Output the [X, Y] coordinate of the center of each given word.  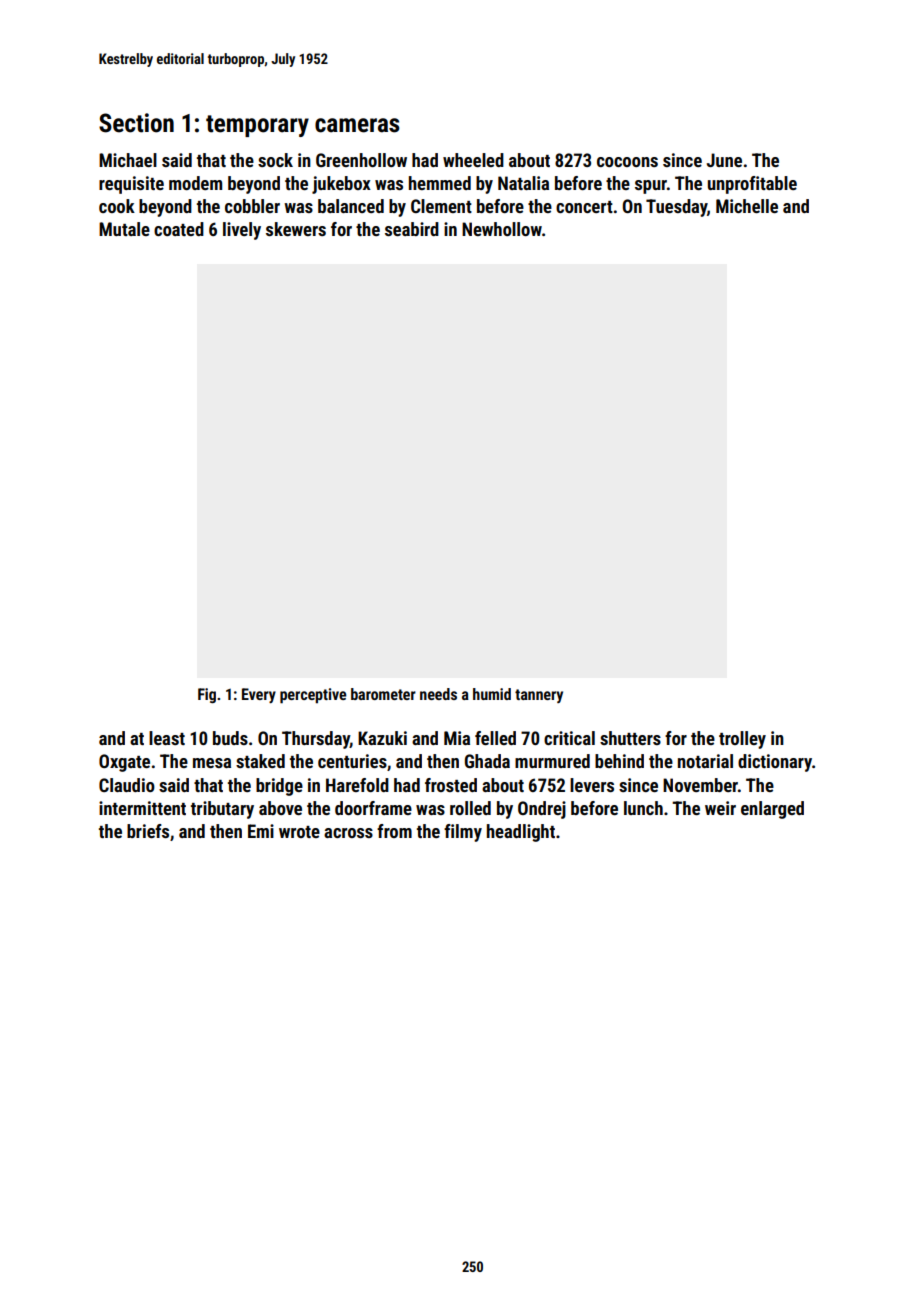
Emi [261, 831]
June [724, 160]
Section [136, 123]
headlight [521, 833]
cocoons [627, 162]
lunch [643, 808]
